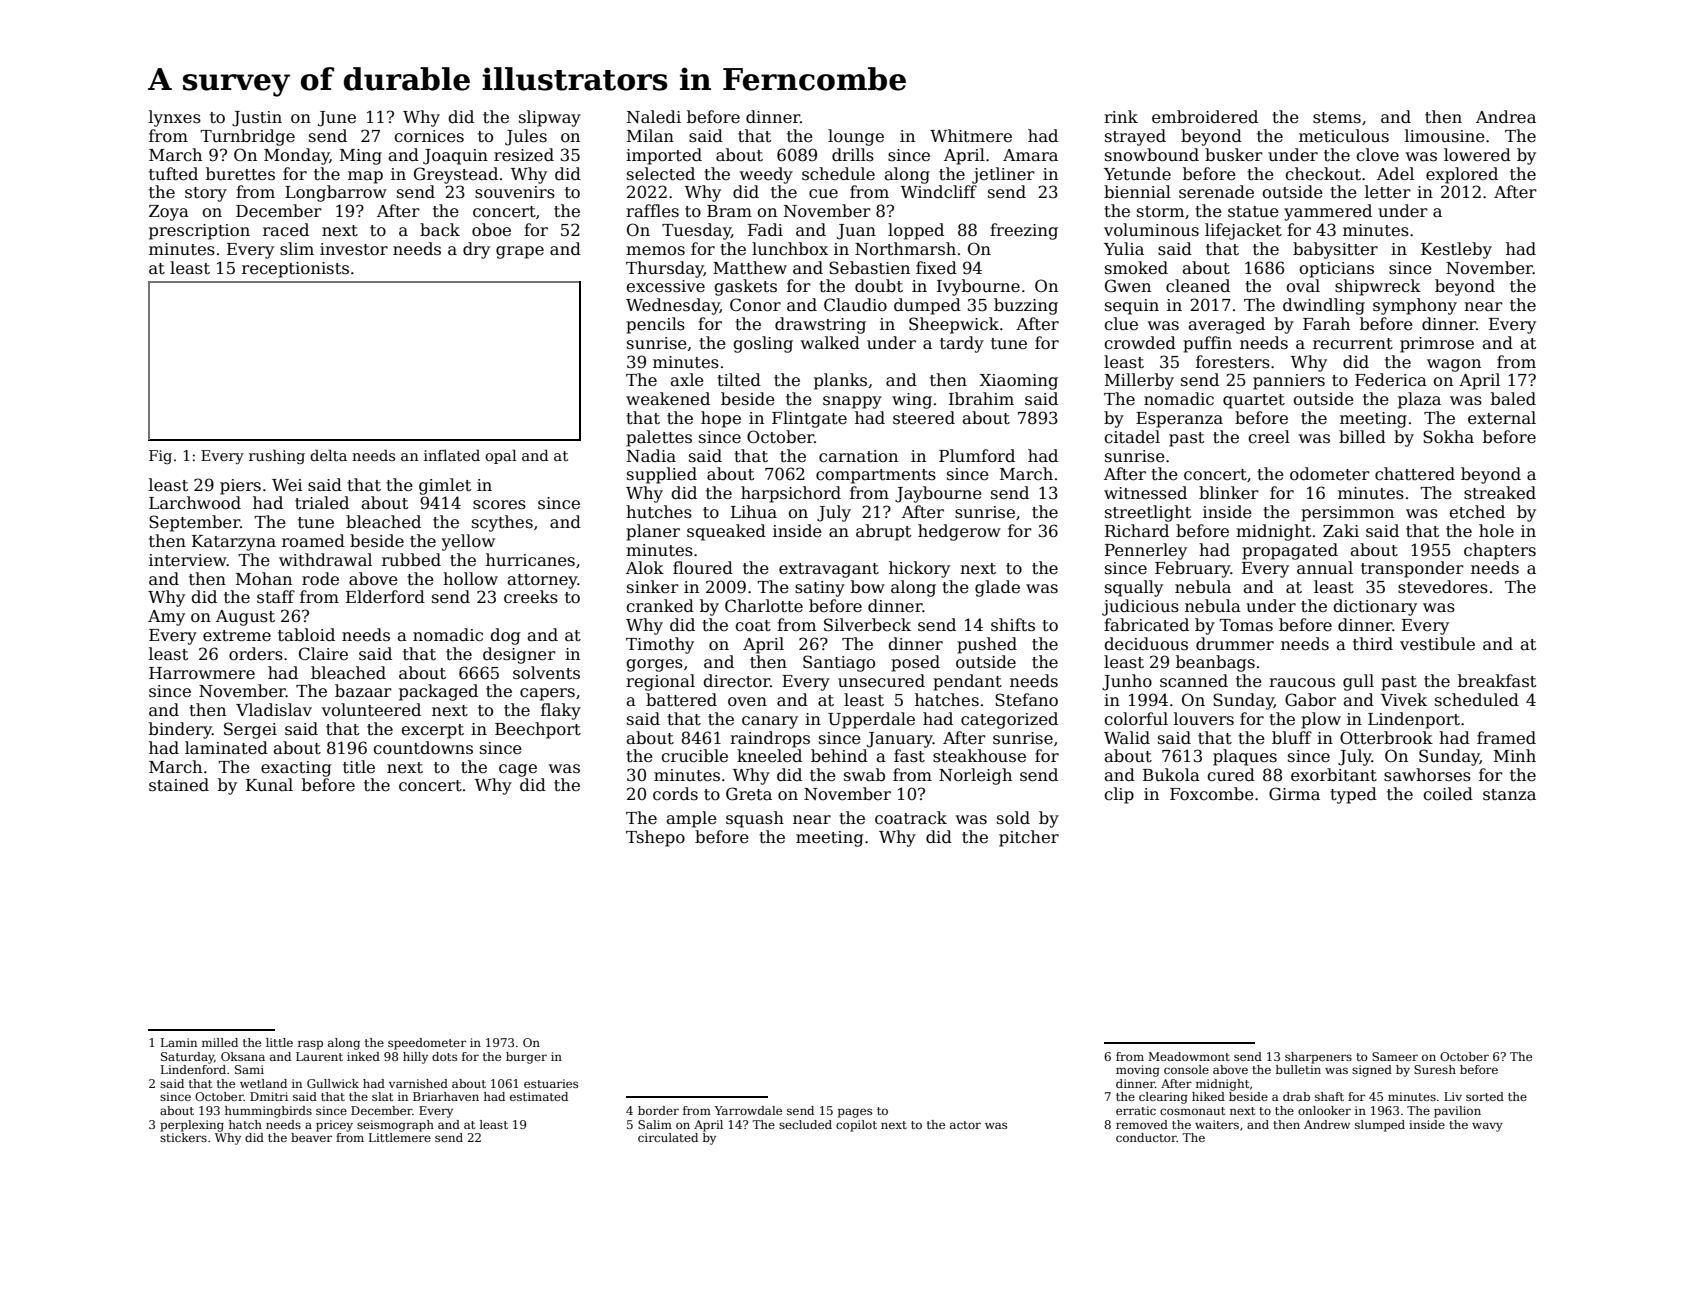  Describe the element at coordinates (1119, 795) in the document. I see `clip` at that location.
